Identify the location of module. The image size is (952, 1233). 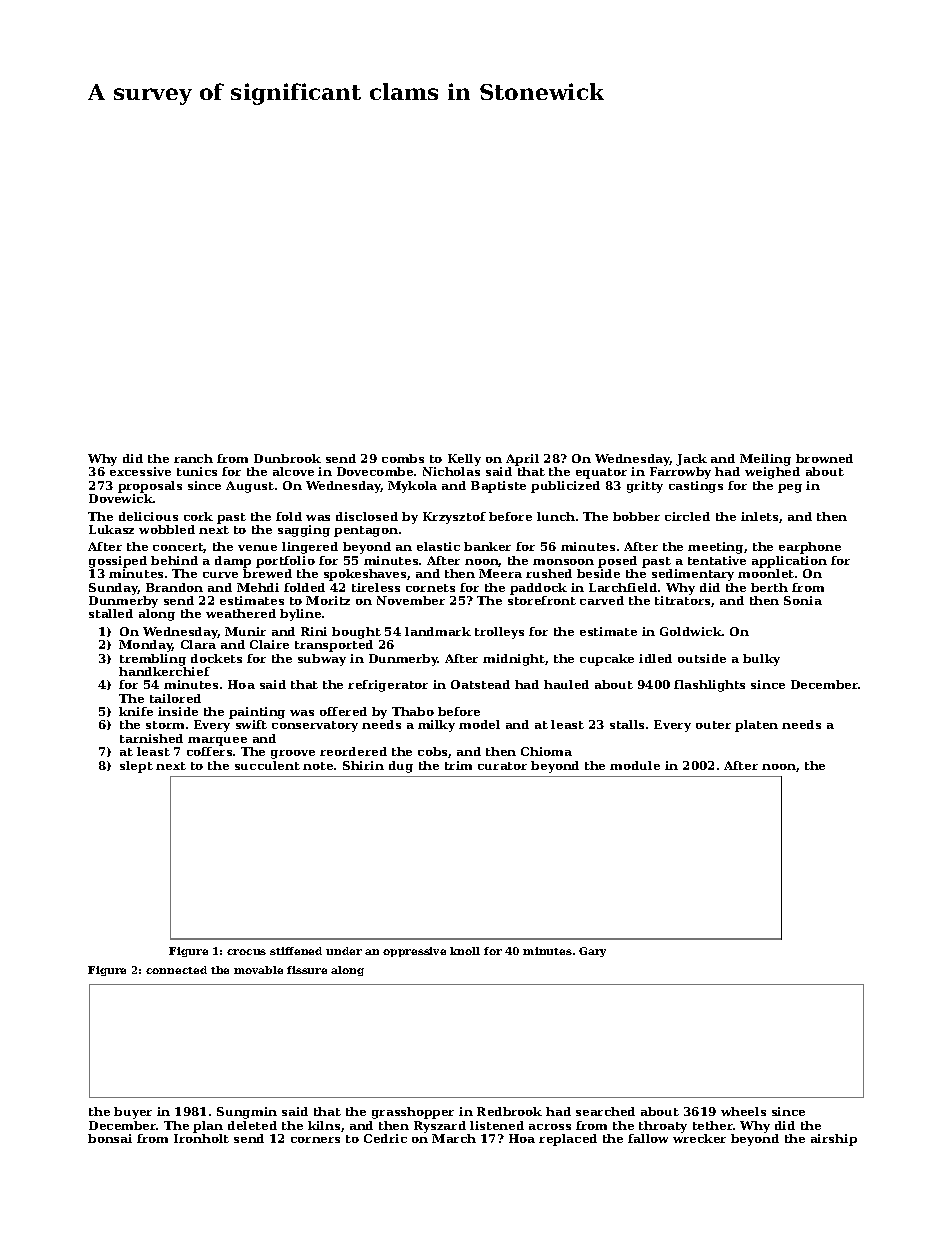
(635, 765).
